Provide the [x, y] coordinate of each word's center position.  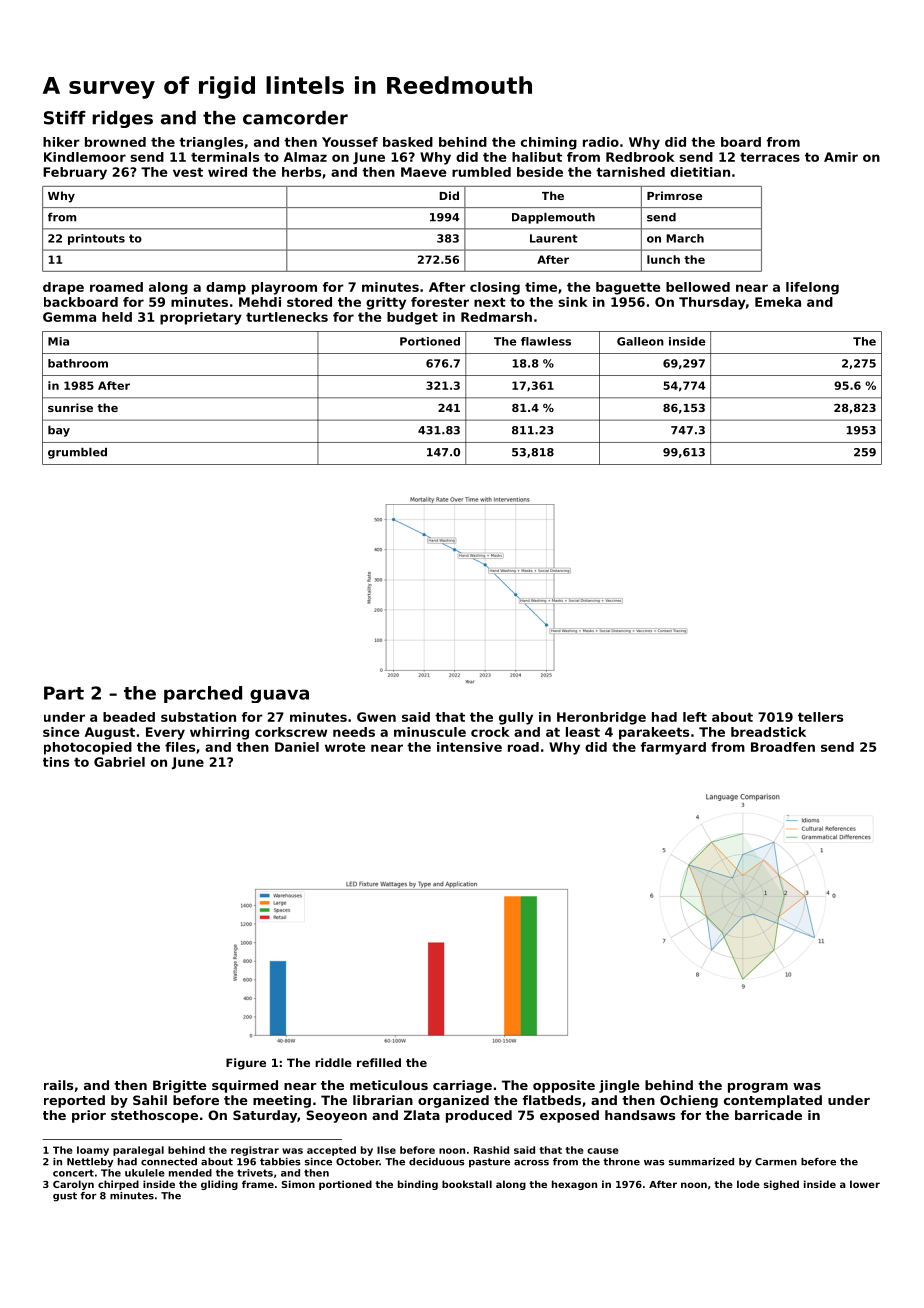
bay [59, 431]
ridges [122, 119]
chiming [549, 143]
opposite [564, 1086]
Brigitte [180, 1086]
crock [490, 732]
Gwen [376, 717]
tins [56, 762]
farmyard [673, 748]
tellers [820, 717]
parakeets [654, 733]
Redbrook [640, 157]
